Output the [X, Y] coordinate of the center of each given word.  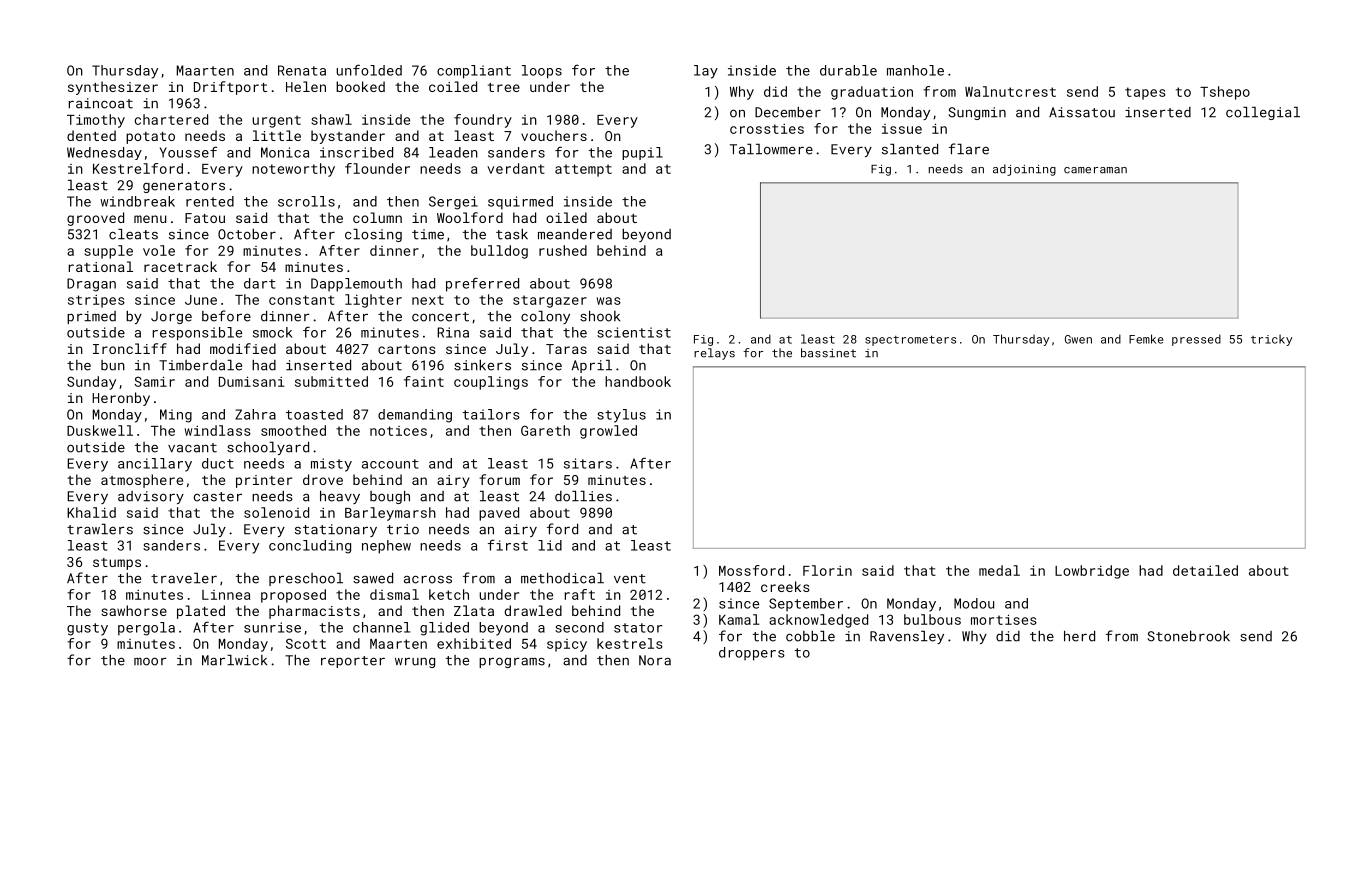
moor [150, 661]
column [377, 217]
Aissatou [1082, 112]
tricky [1271, 340]
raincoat [101, 103]
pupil [642, 153]
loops [542, 72]
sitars [588, 463]
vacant [192, 448]
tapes [1145, 93]
